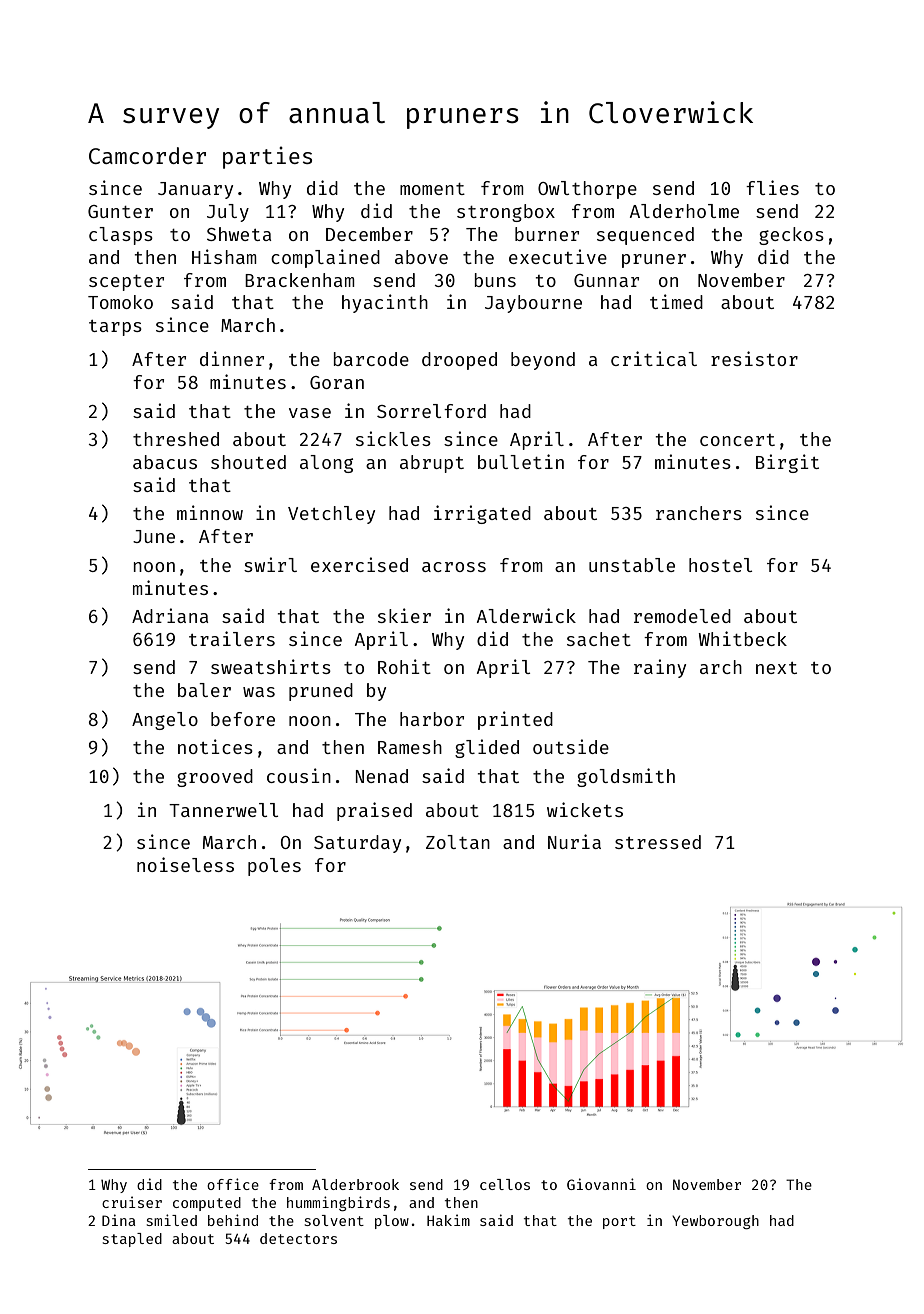  I want to click on scepter, so click(126, 283).
